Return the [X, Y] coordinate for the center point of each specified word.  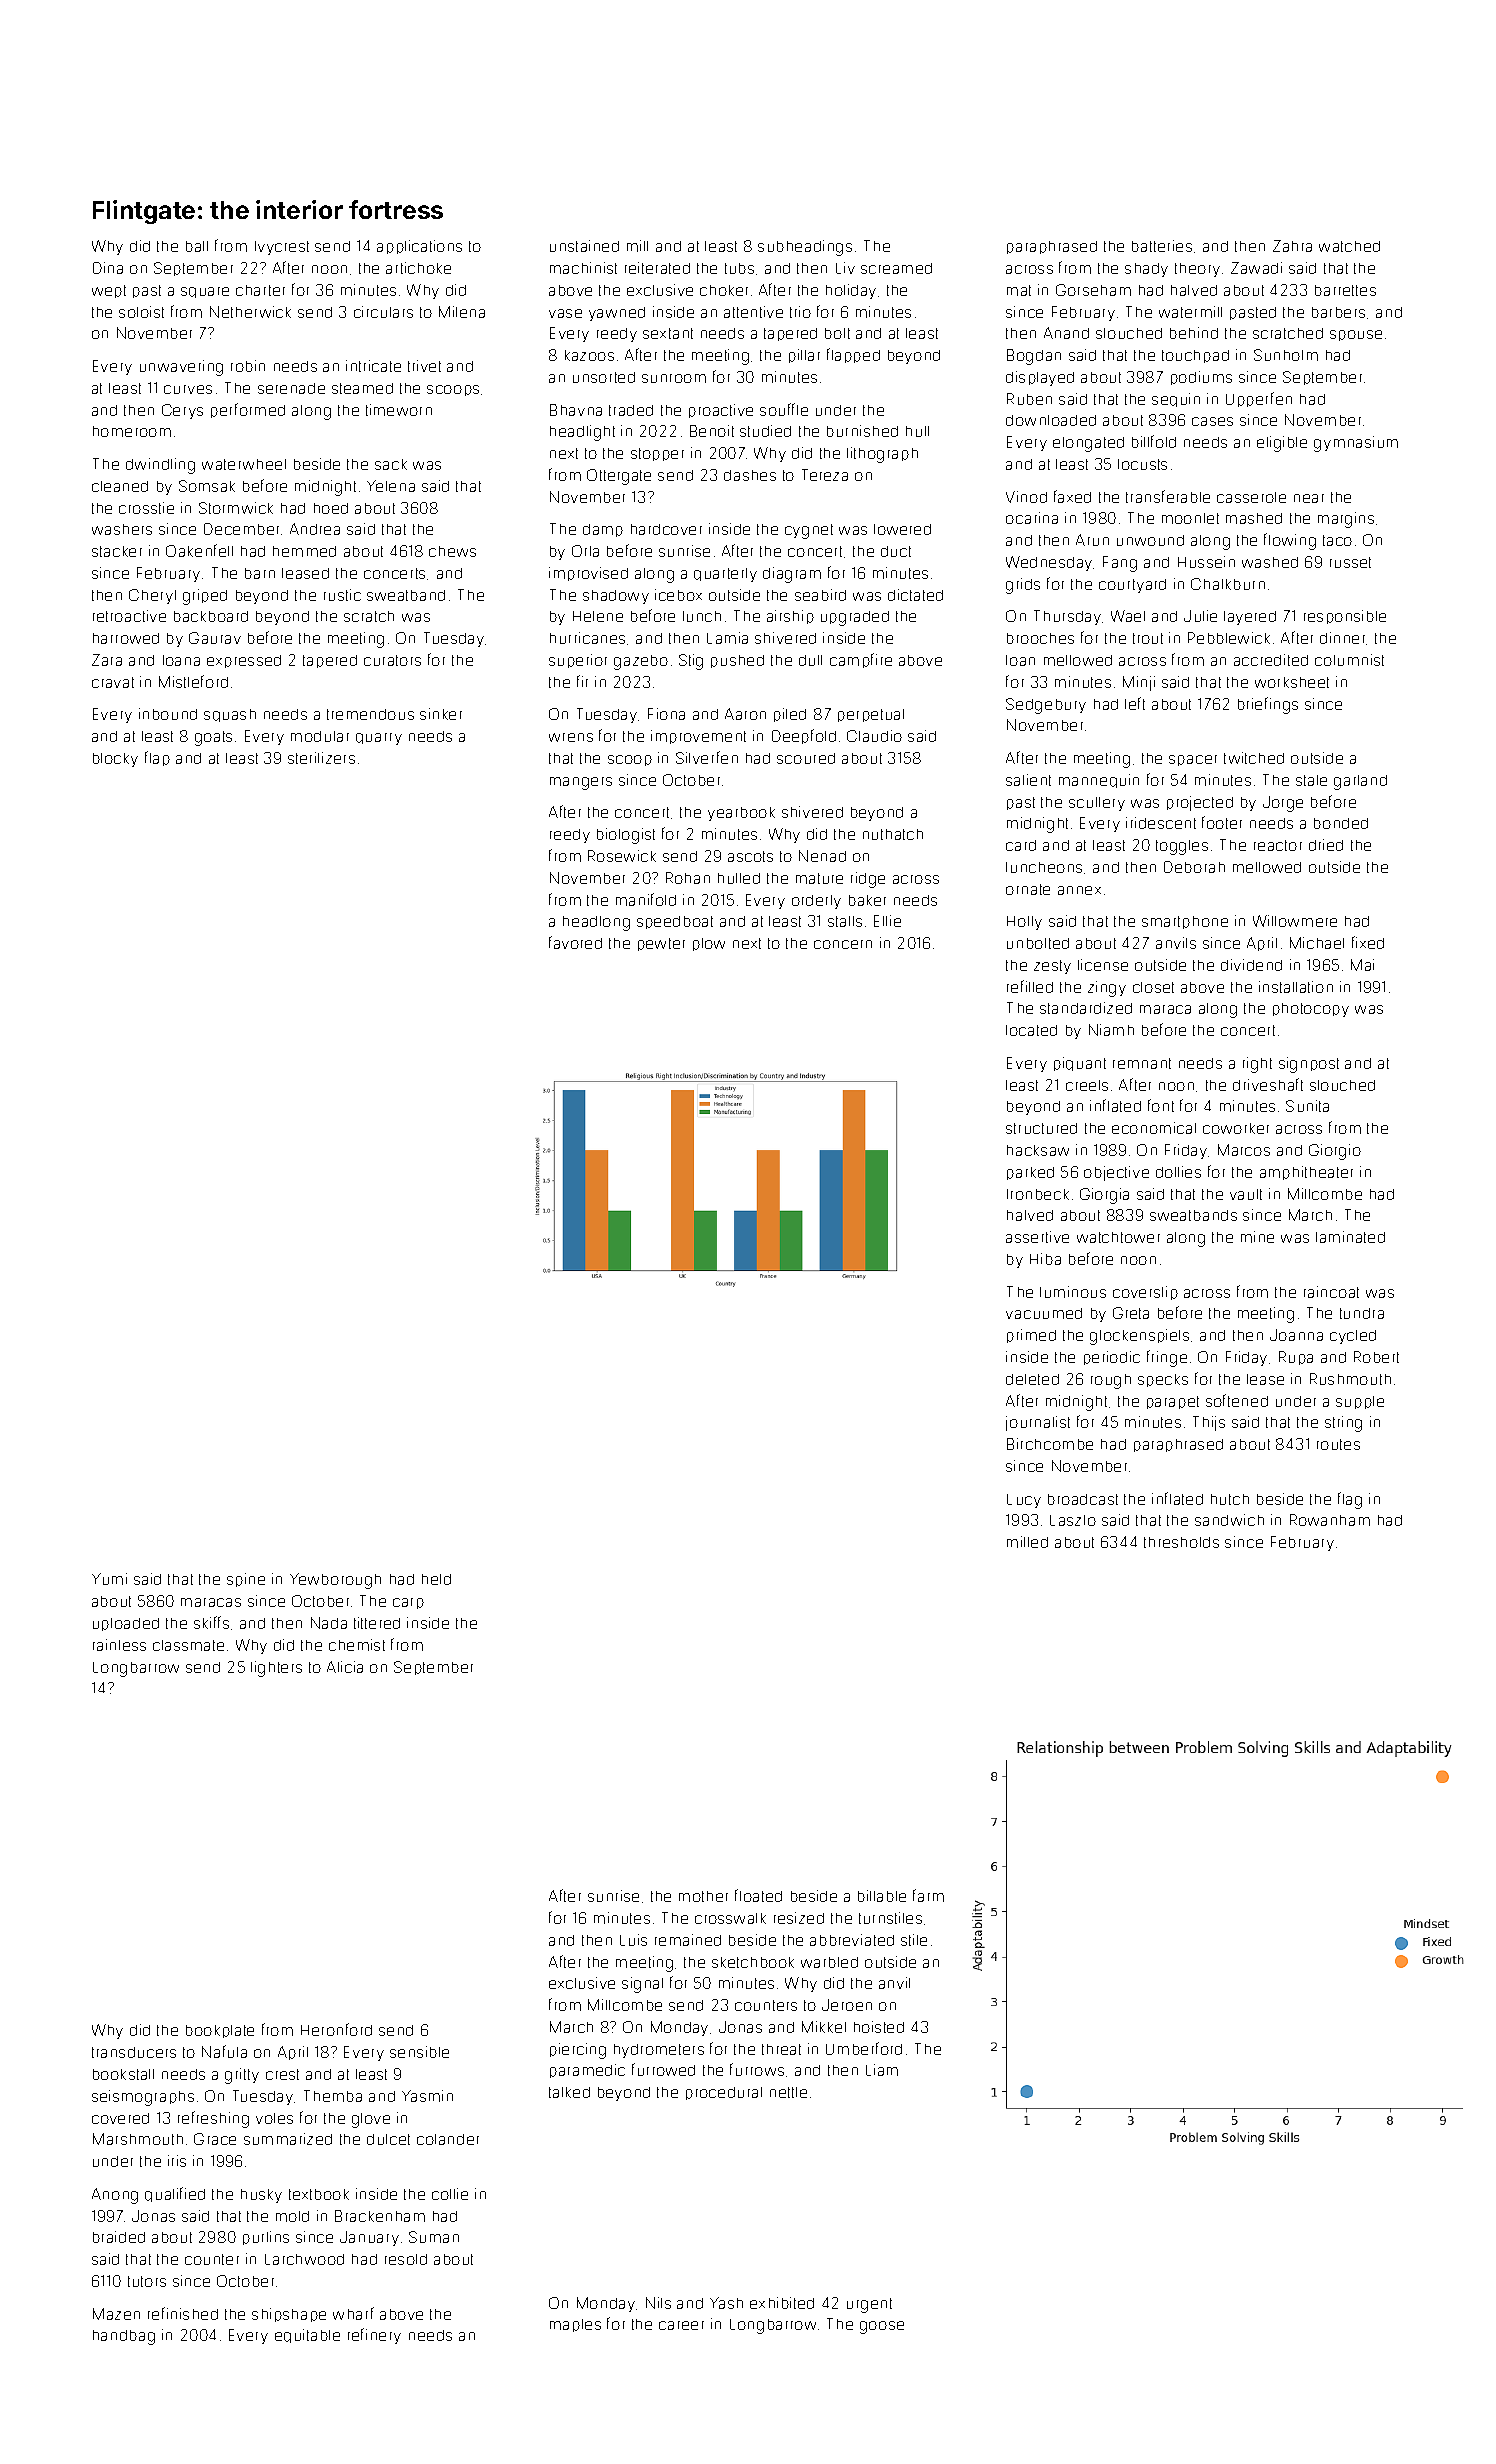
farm [928, 1895]
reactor [1278, 845]
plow [709, 944]
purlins [266, 2238]
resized [799, 1918]
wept [109, 291]
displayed [1040, 378]
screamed [896, 268]
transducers [134, 2052]
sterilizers [321, 758]
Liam [882, 2070]
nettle [788, 2092]
